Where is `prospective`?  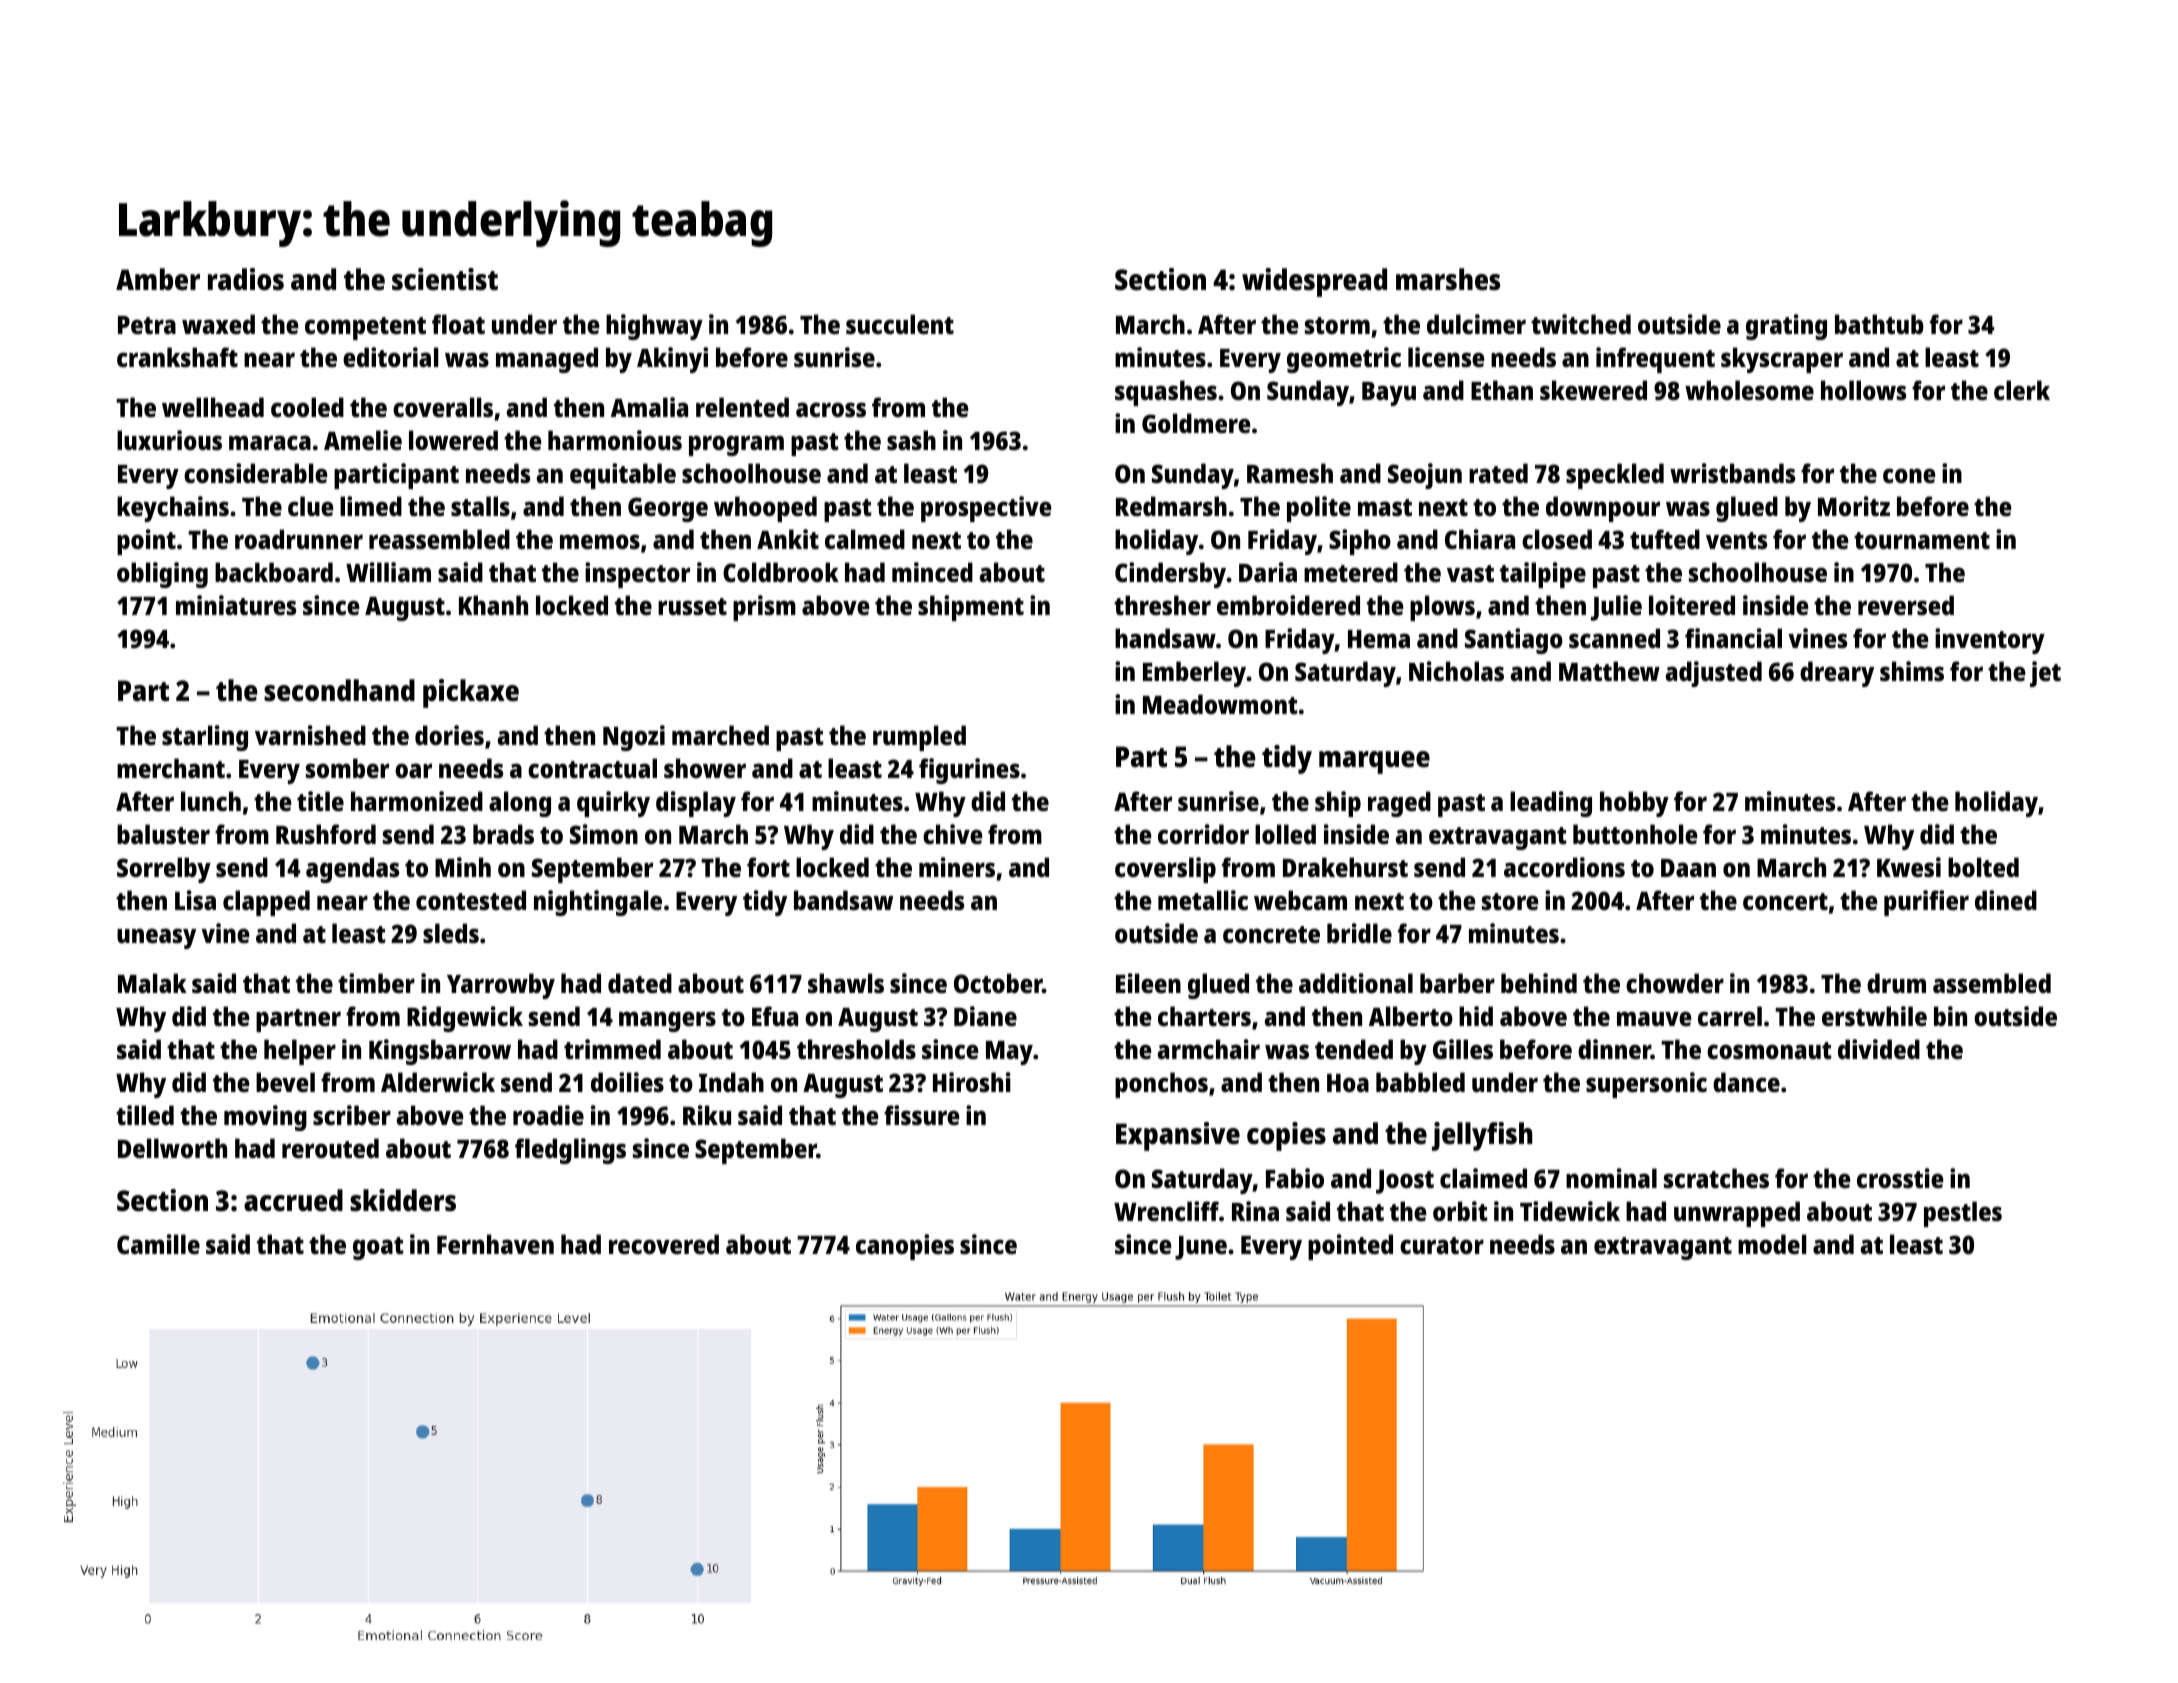 prospective is located at coordinates (986, 509).
